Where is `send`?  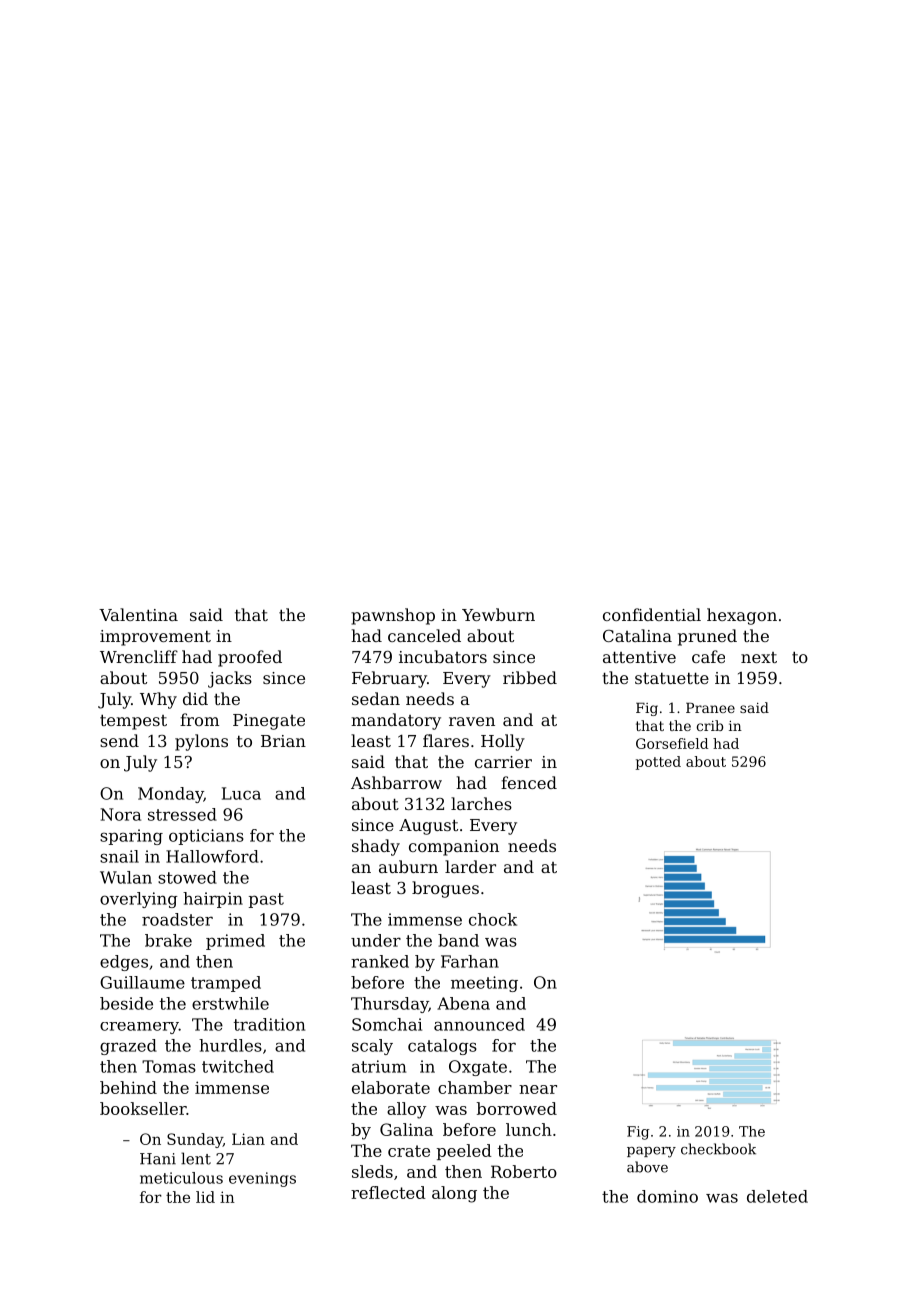
send is located at coordinates (119, 740).
